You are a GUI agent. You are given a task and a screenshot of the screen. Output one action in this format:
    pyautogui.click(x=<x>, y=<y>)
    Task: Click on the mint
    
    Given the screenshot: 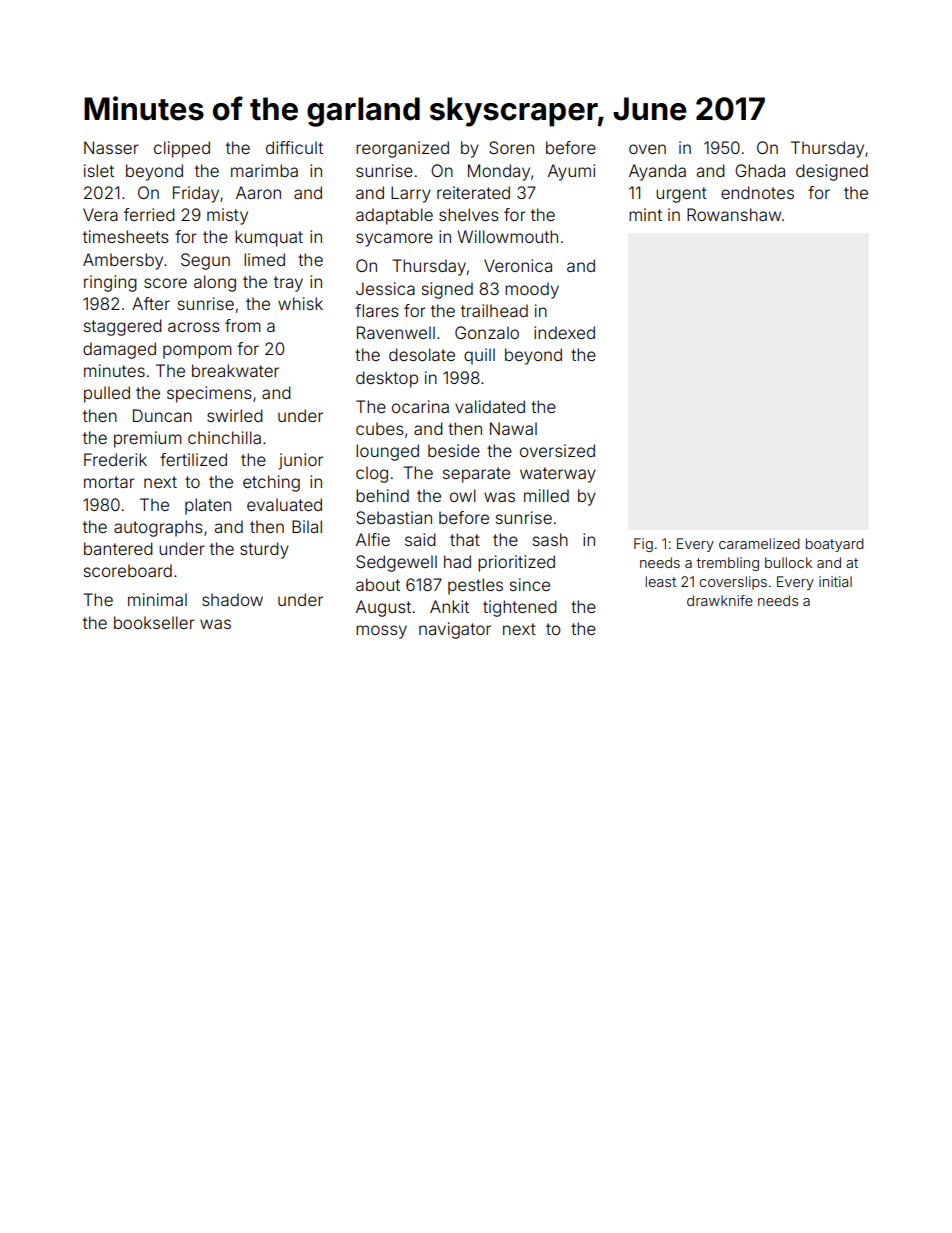 What is the action you would take?
    pyautogui.click(x=645, y=214)
